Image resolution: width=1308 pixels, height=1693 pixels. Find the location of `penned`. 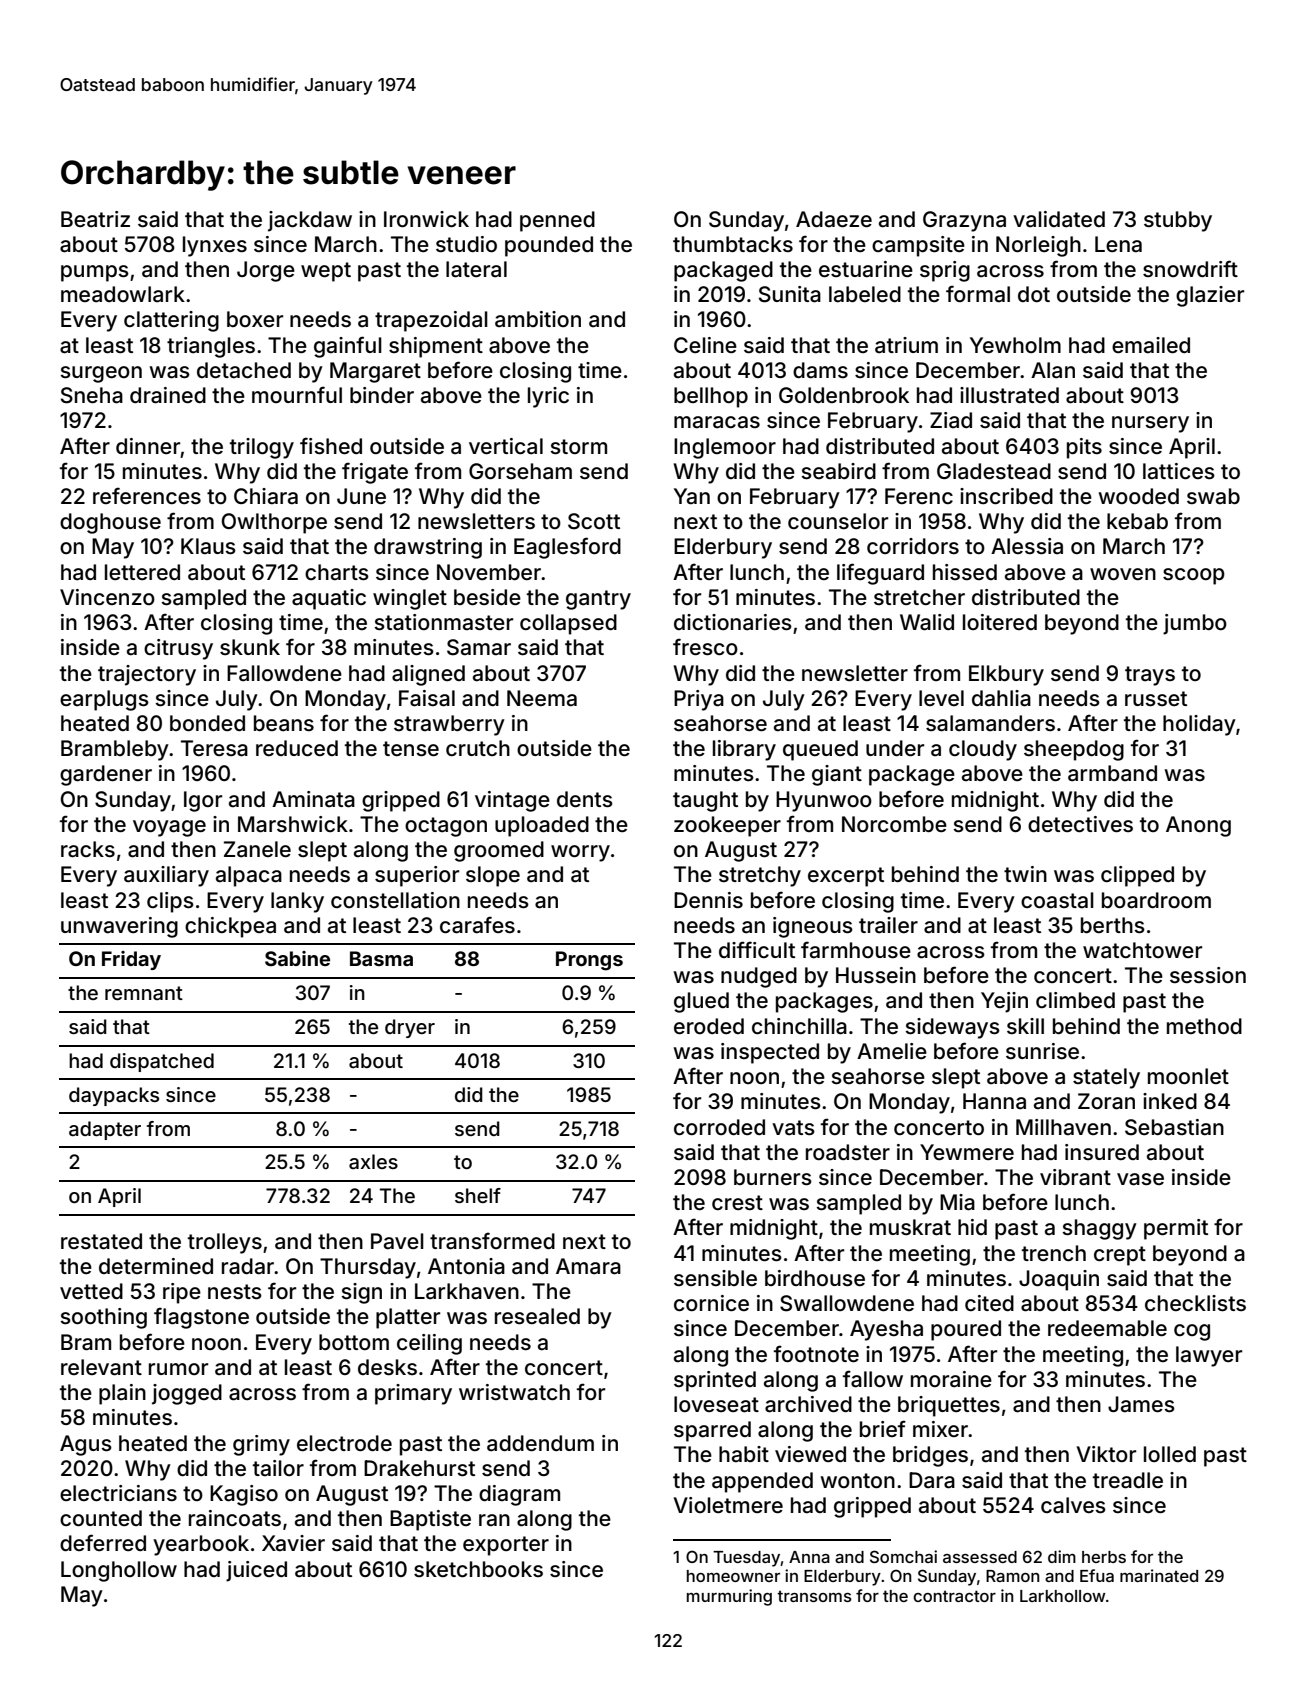

penned is located at coordinates (557, 221).
